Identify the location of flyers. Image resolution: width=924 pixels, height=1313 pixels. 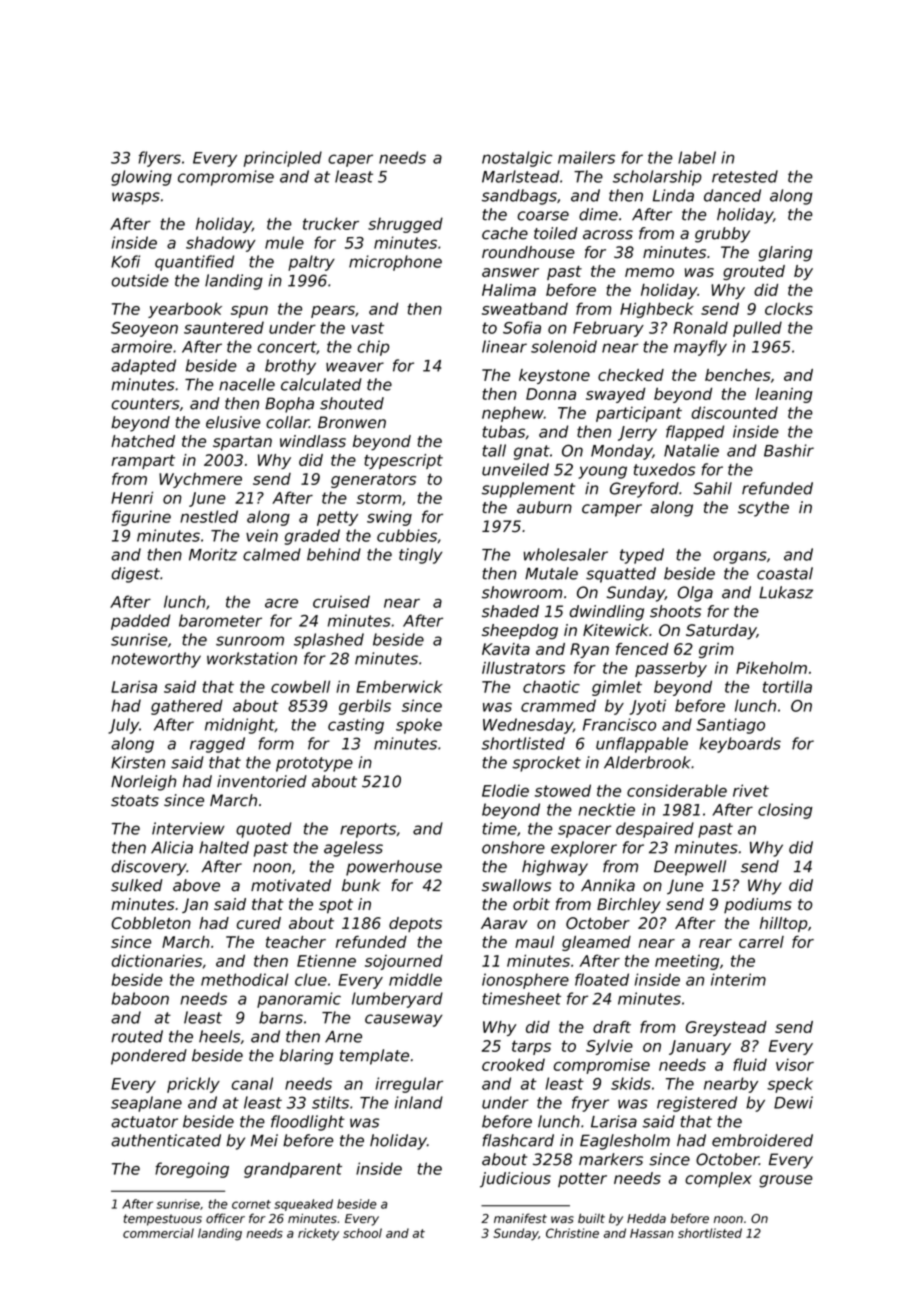
(160, 159).
